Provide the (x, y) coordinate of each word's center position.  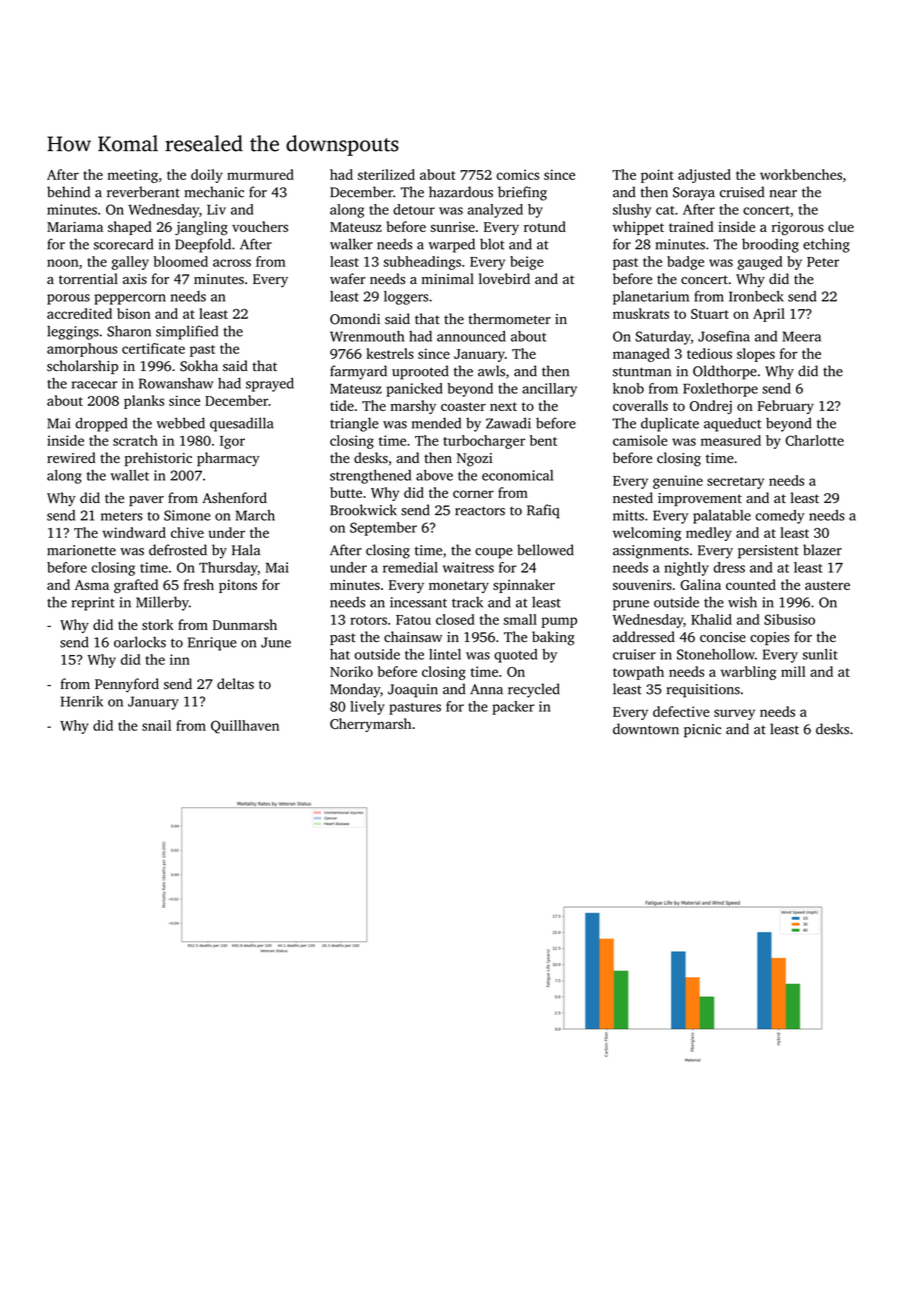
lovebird (504, 279)
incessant (418, 602)
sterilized (386, 174)
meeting (133, 176)
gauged (760, 263)
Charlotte (814, 440)
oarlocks (140, 642)
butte (346, 492)
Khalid (711, 619)
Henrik (82, 701)
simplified (187, 332)
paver (146, 501)
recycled (534, 690)
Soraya (694, 194)
